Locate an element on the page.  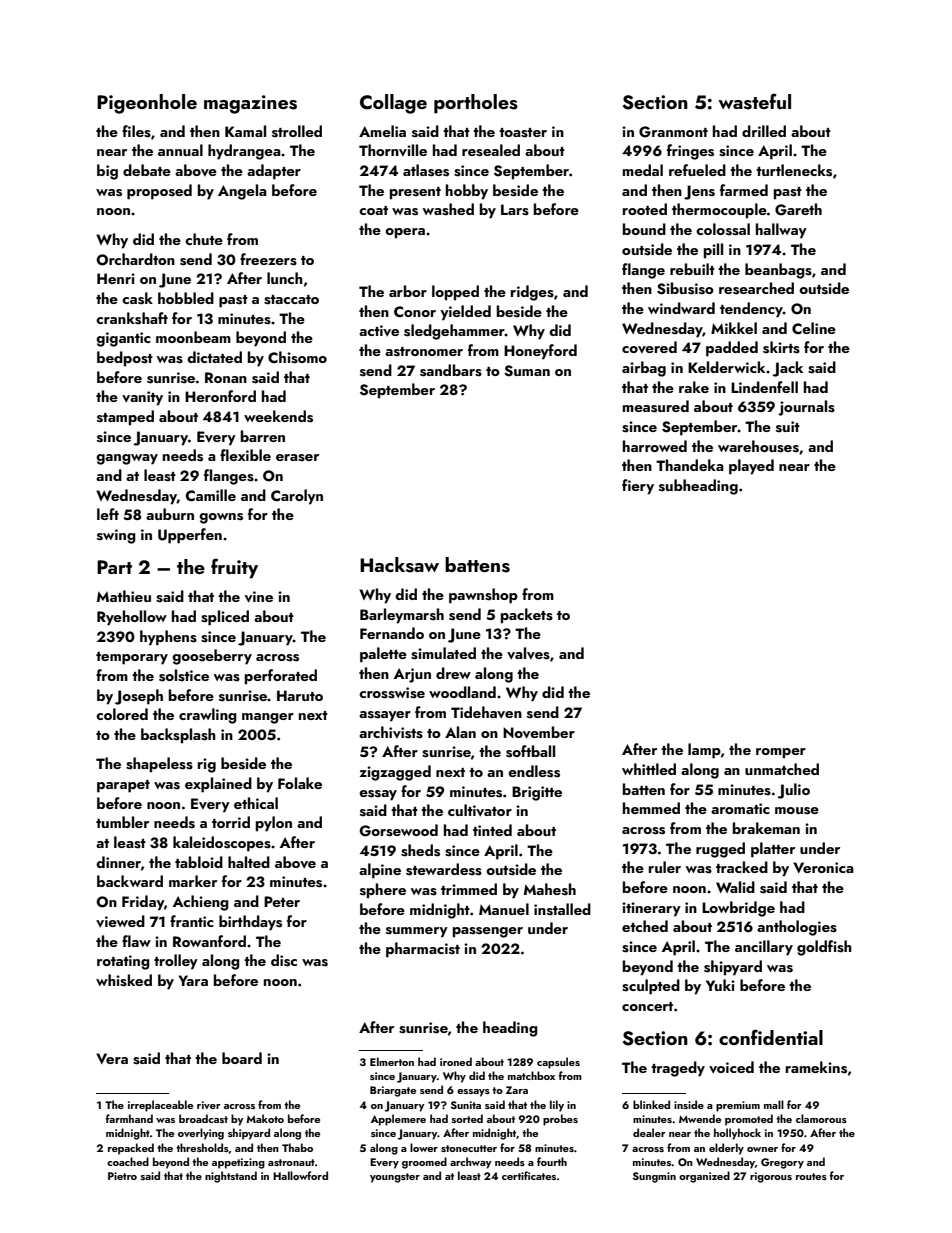
pawnshop is located at coordinates (483, 596).
